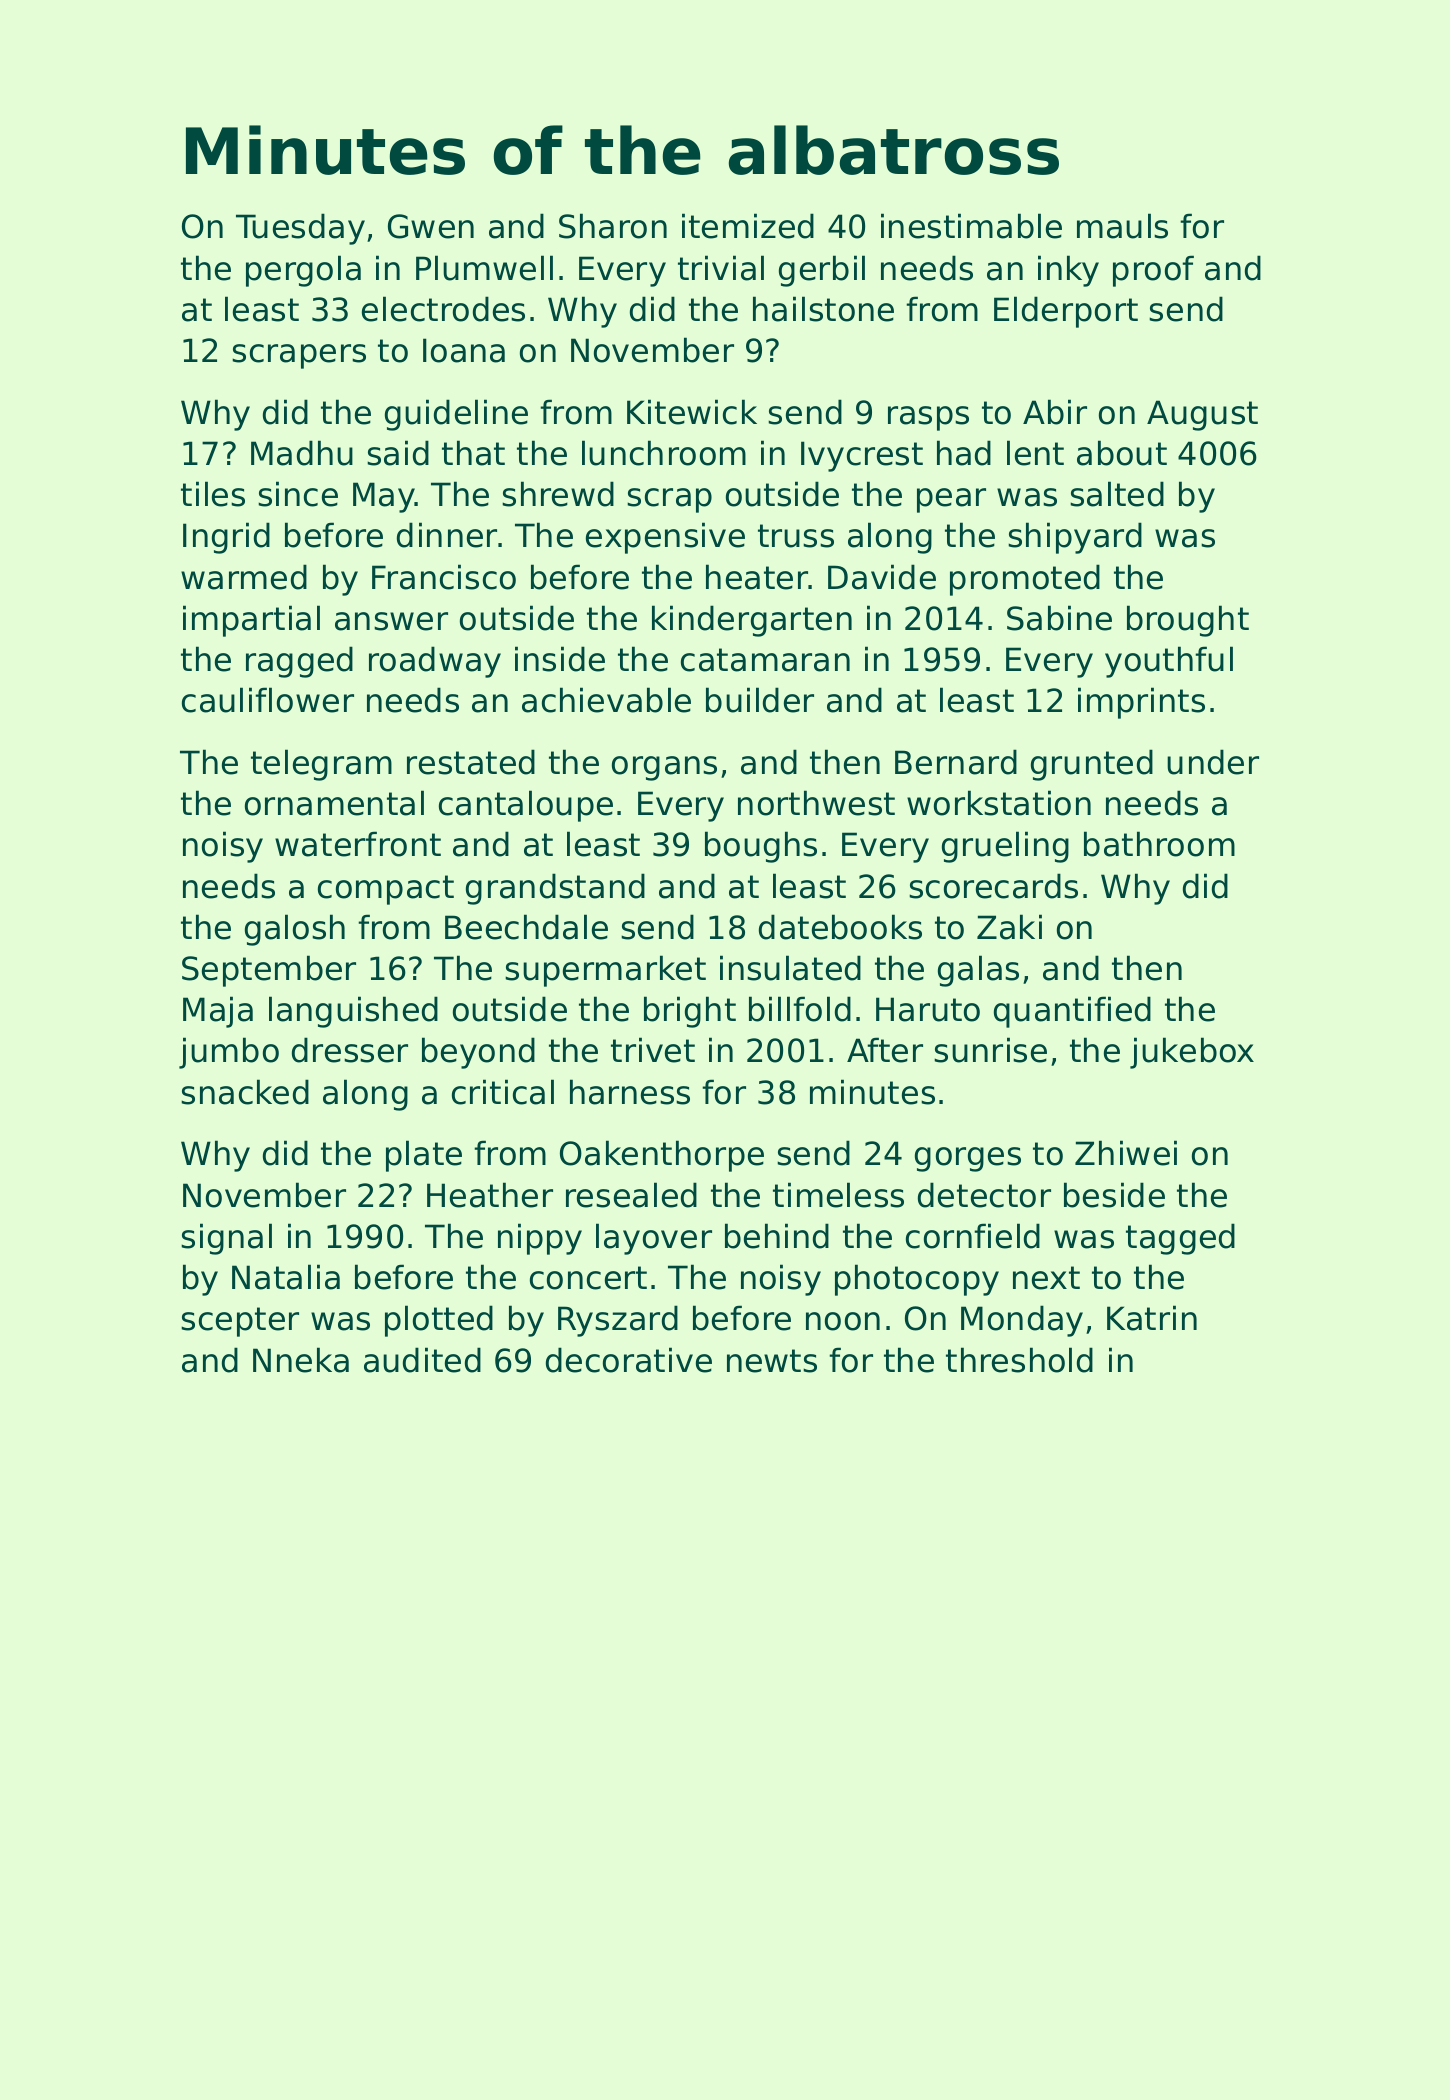 The height and width of the screenshot is (2100, 1450). I want to click on Ivycrest, so click(862, 456).
